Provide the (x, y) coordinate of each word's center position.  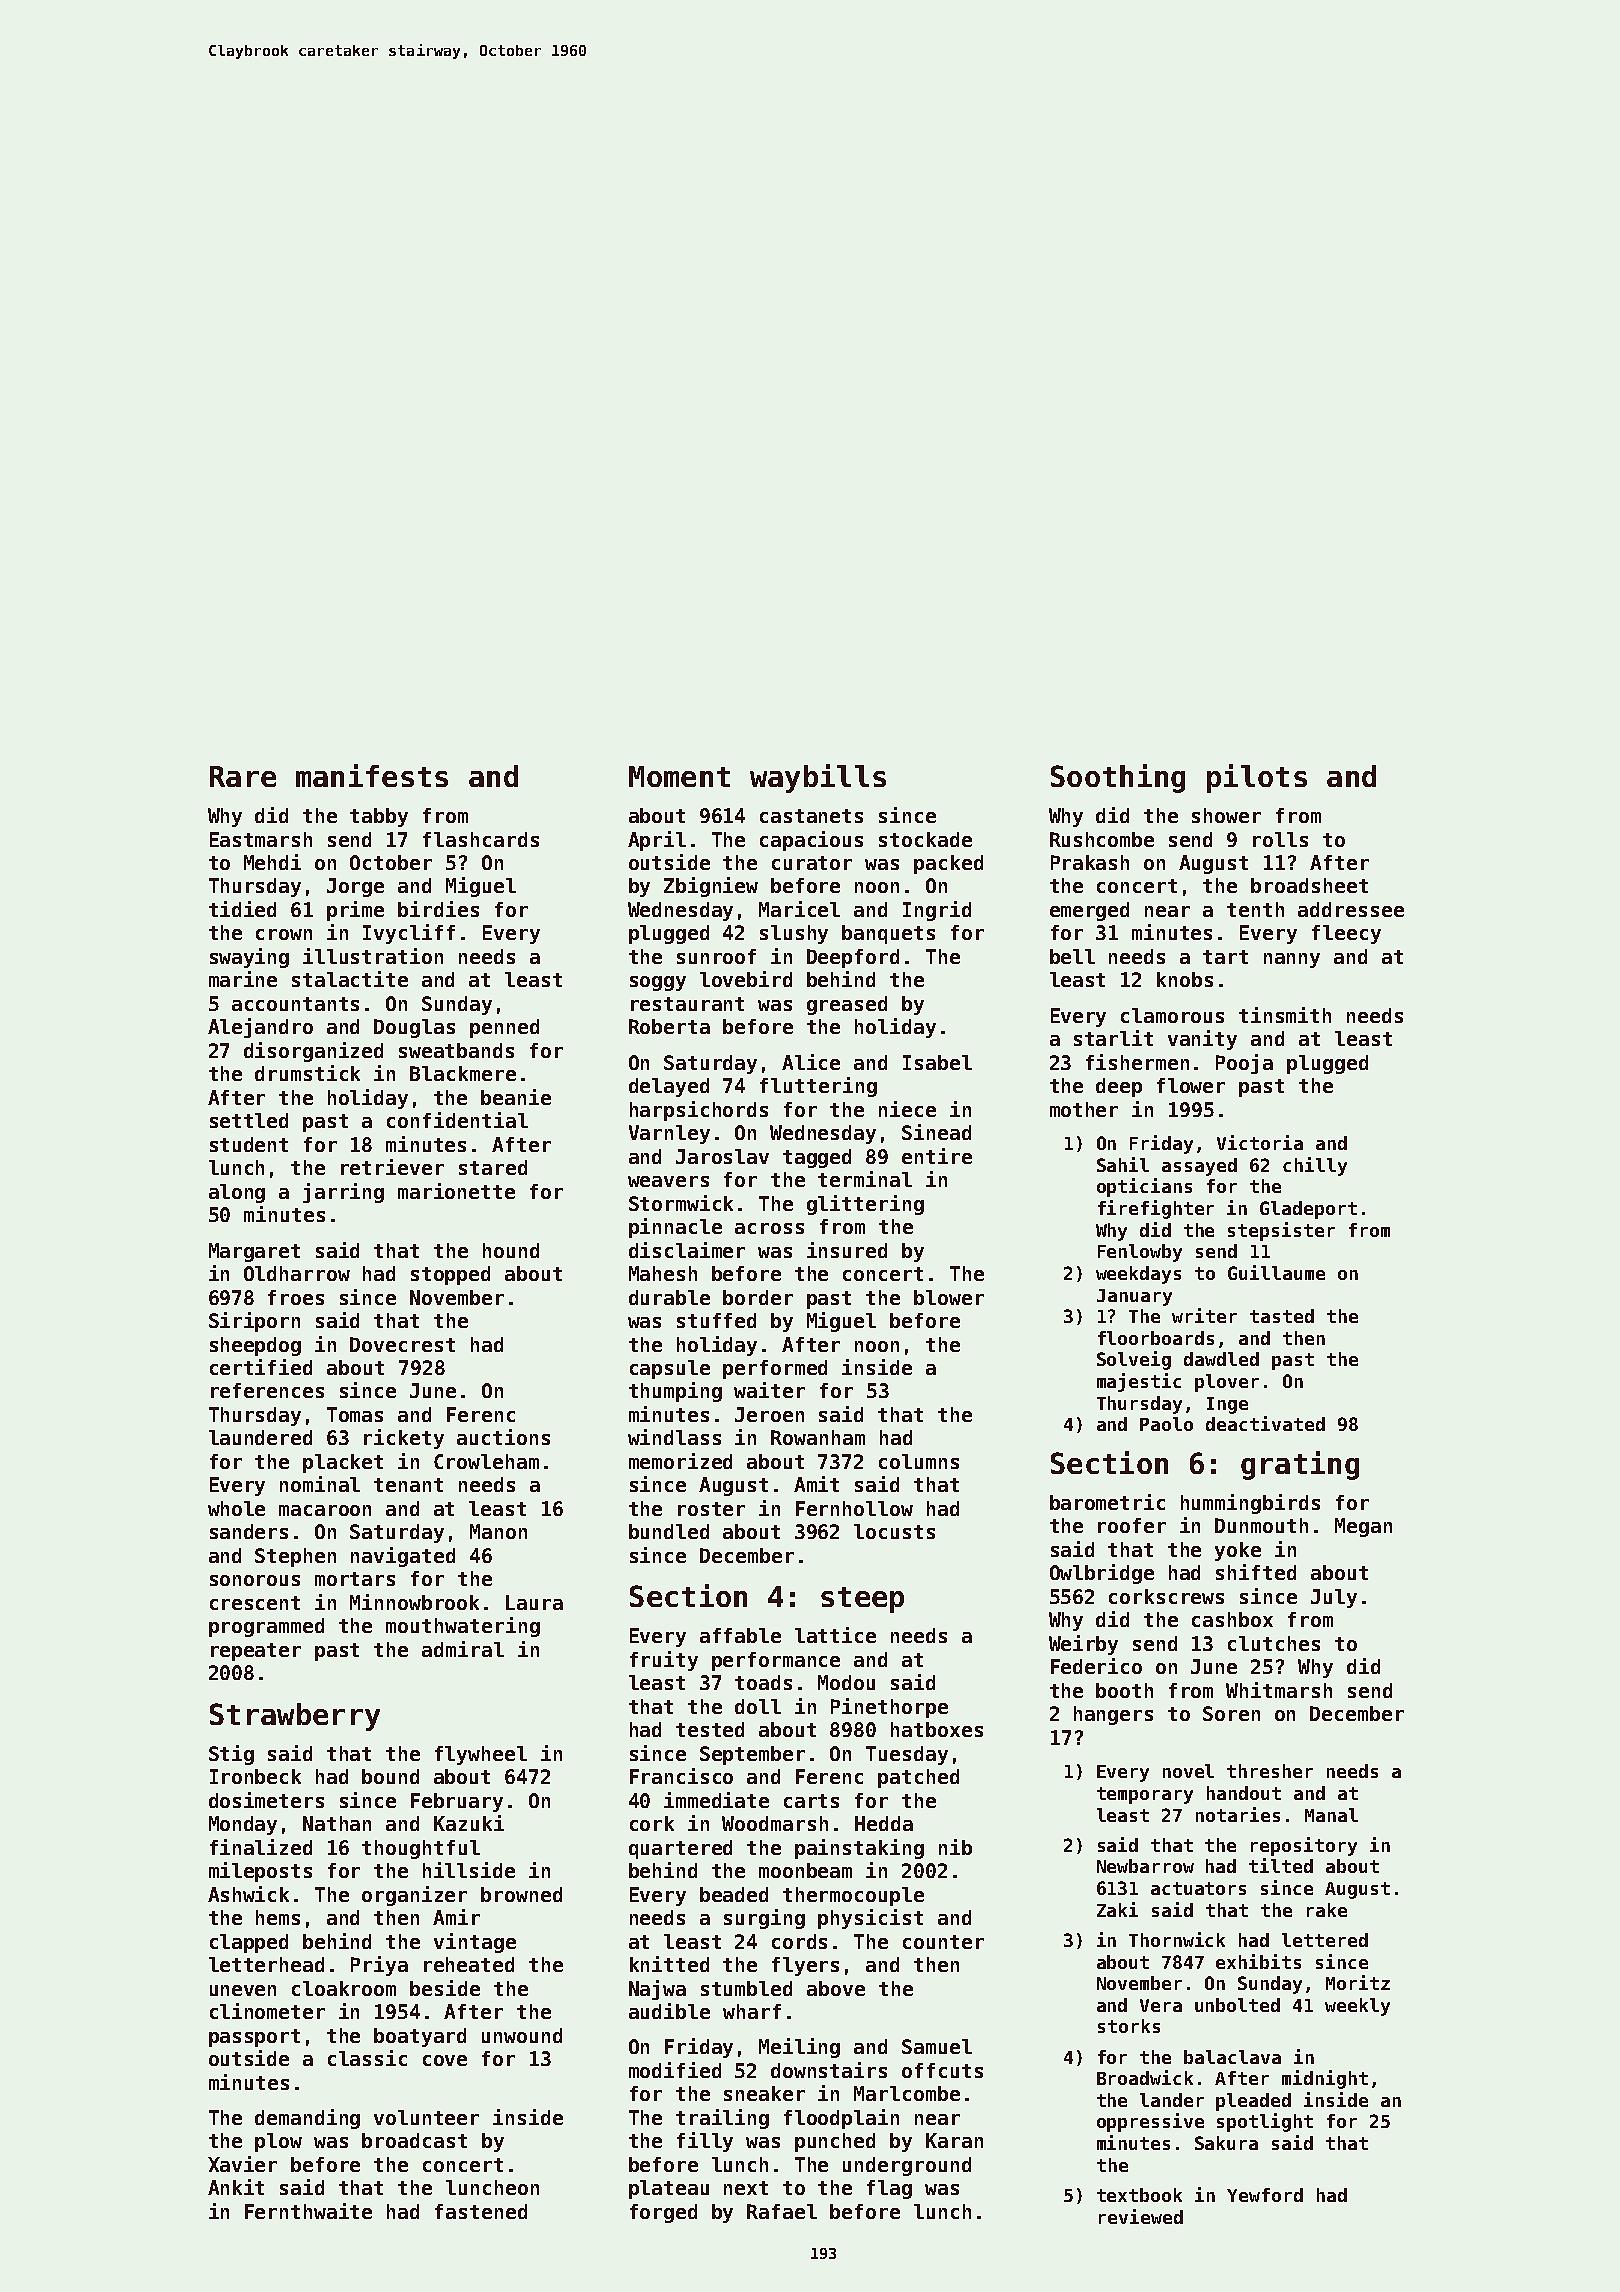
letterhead (266, 1964)
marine (243, 979)
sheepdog (255, 1346)
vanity (1202, 1040)
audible (669, 2011)
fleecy (1346, 934)
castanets (811, 816)
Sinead (936, 1132)
